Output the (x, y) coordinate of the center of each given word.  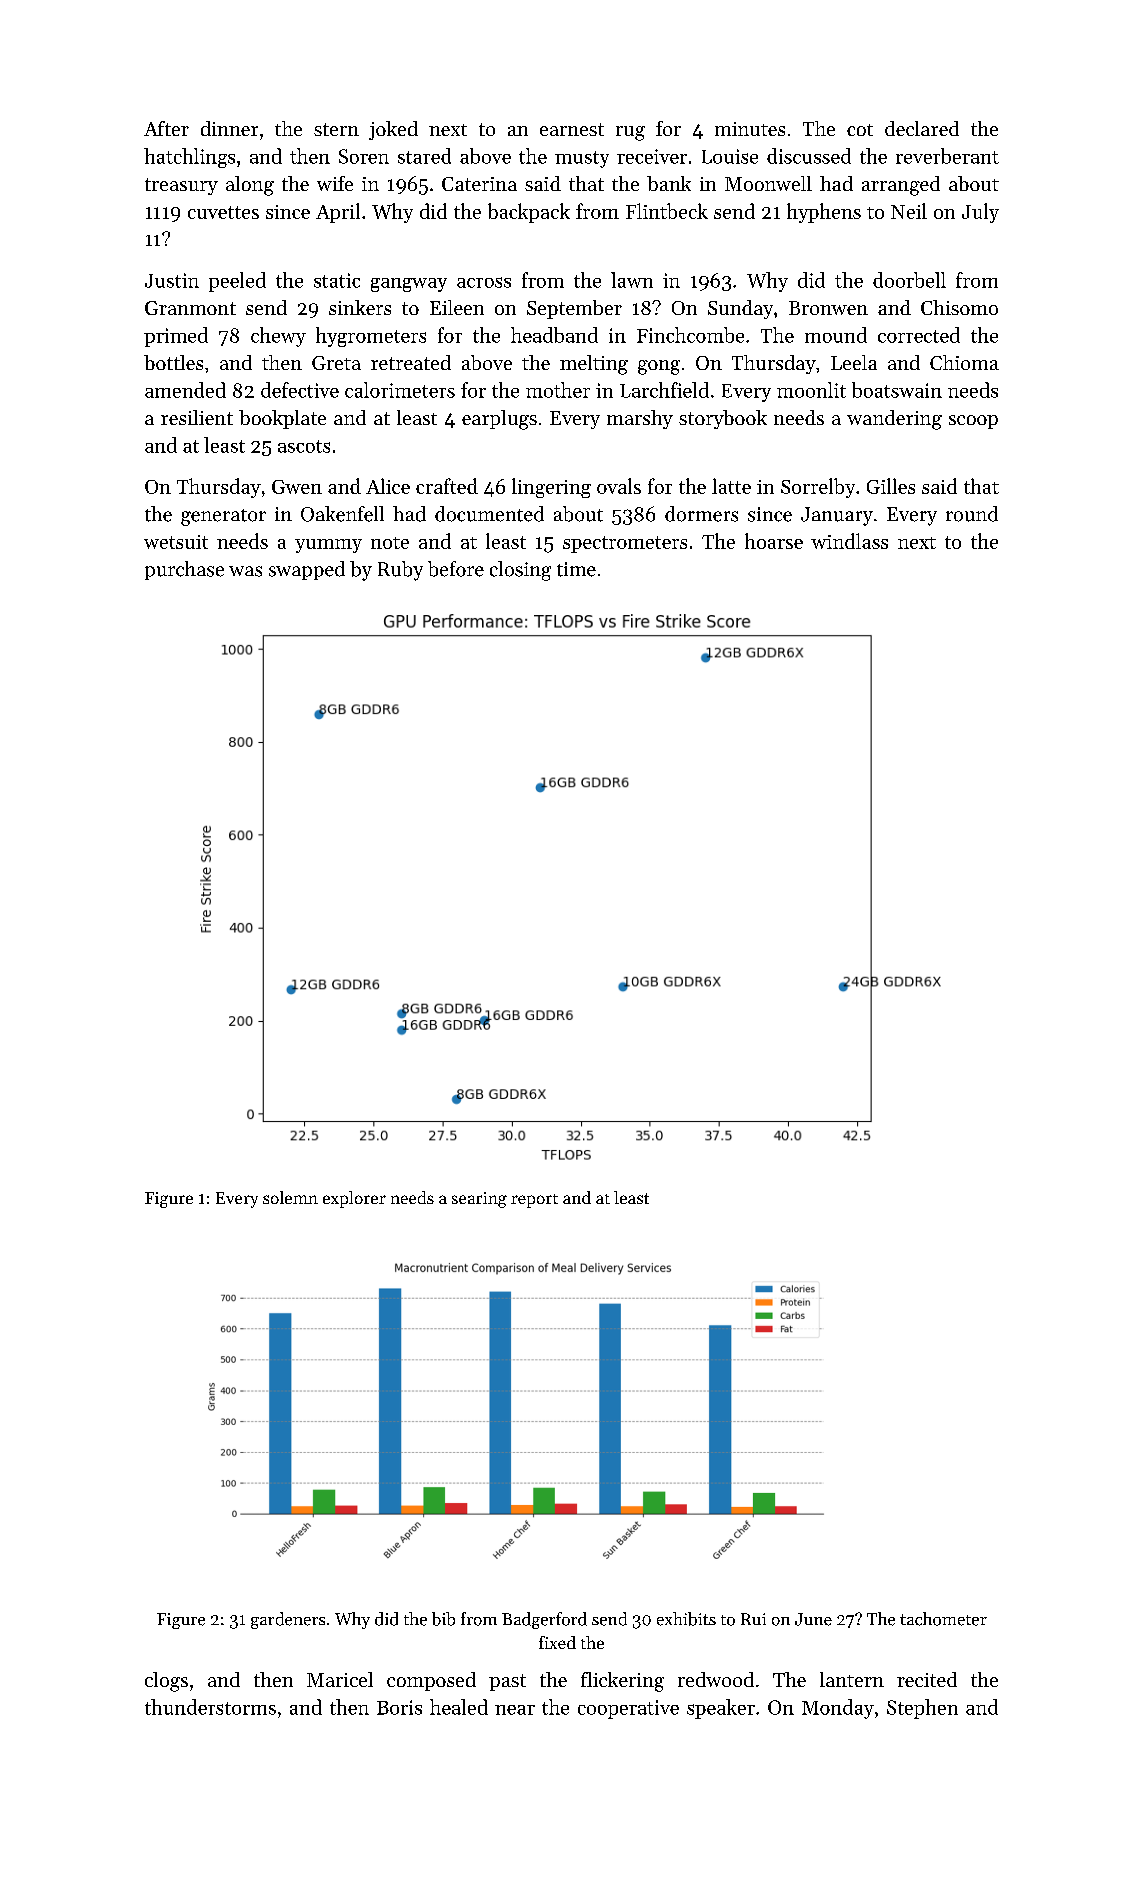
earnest (572, 129)
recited (927, 1679)
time (576, 569)
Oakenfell (342, 514)
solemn (290, 1197)
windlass (849, 541)
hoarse (774, 541)
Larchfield (664, 390)
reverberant (947, 156)
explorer (354, 1199)
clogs (166, 1682)
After (166, 128)
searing (479, 1200)
